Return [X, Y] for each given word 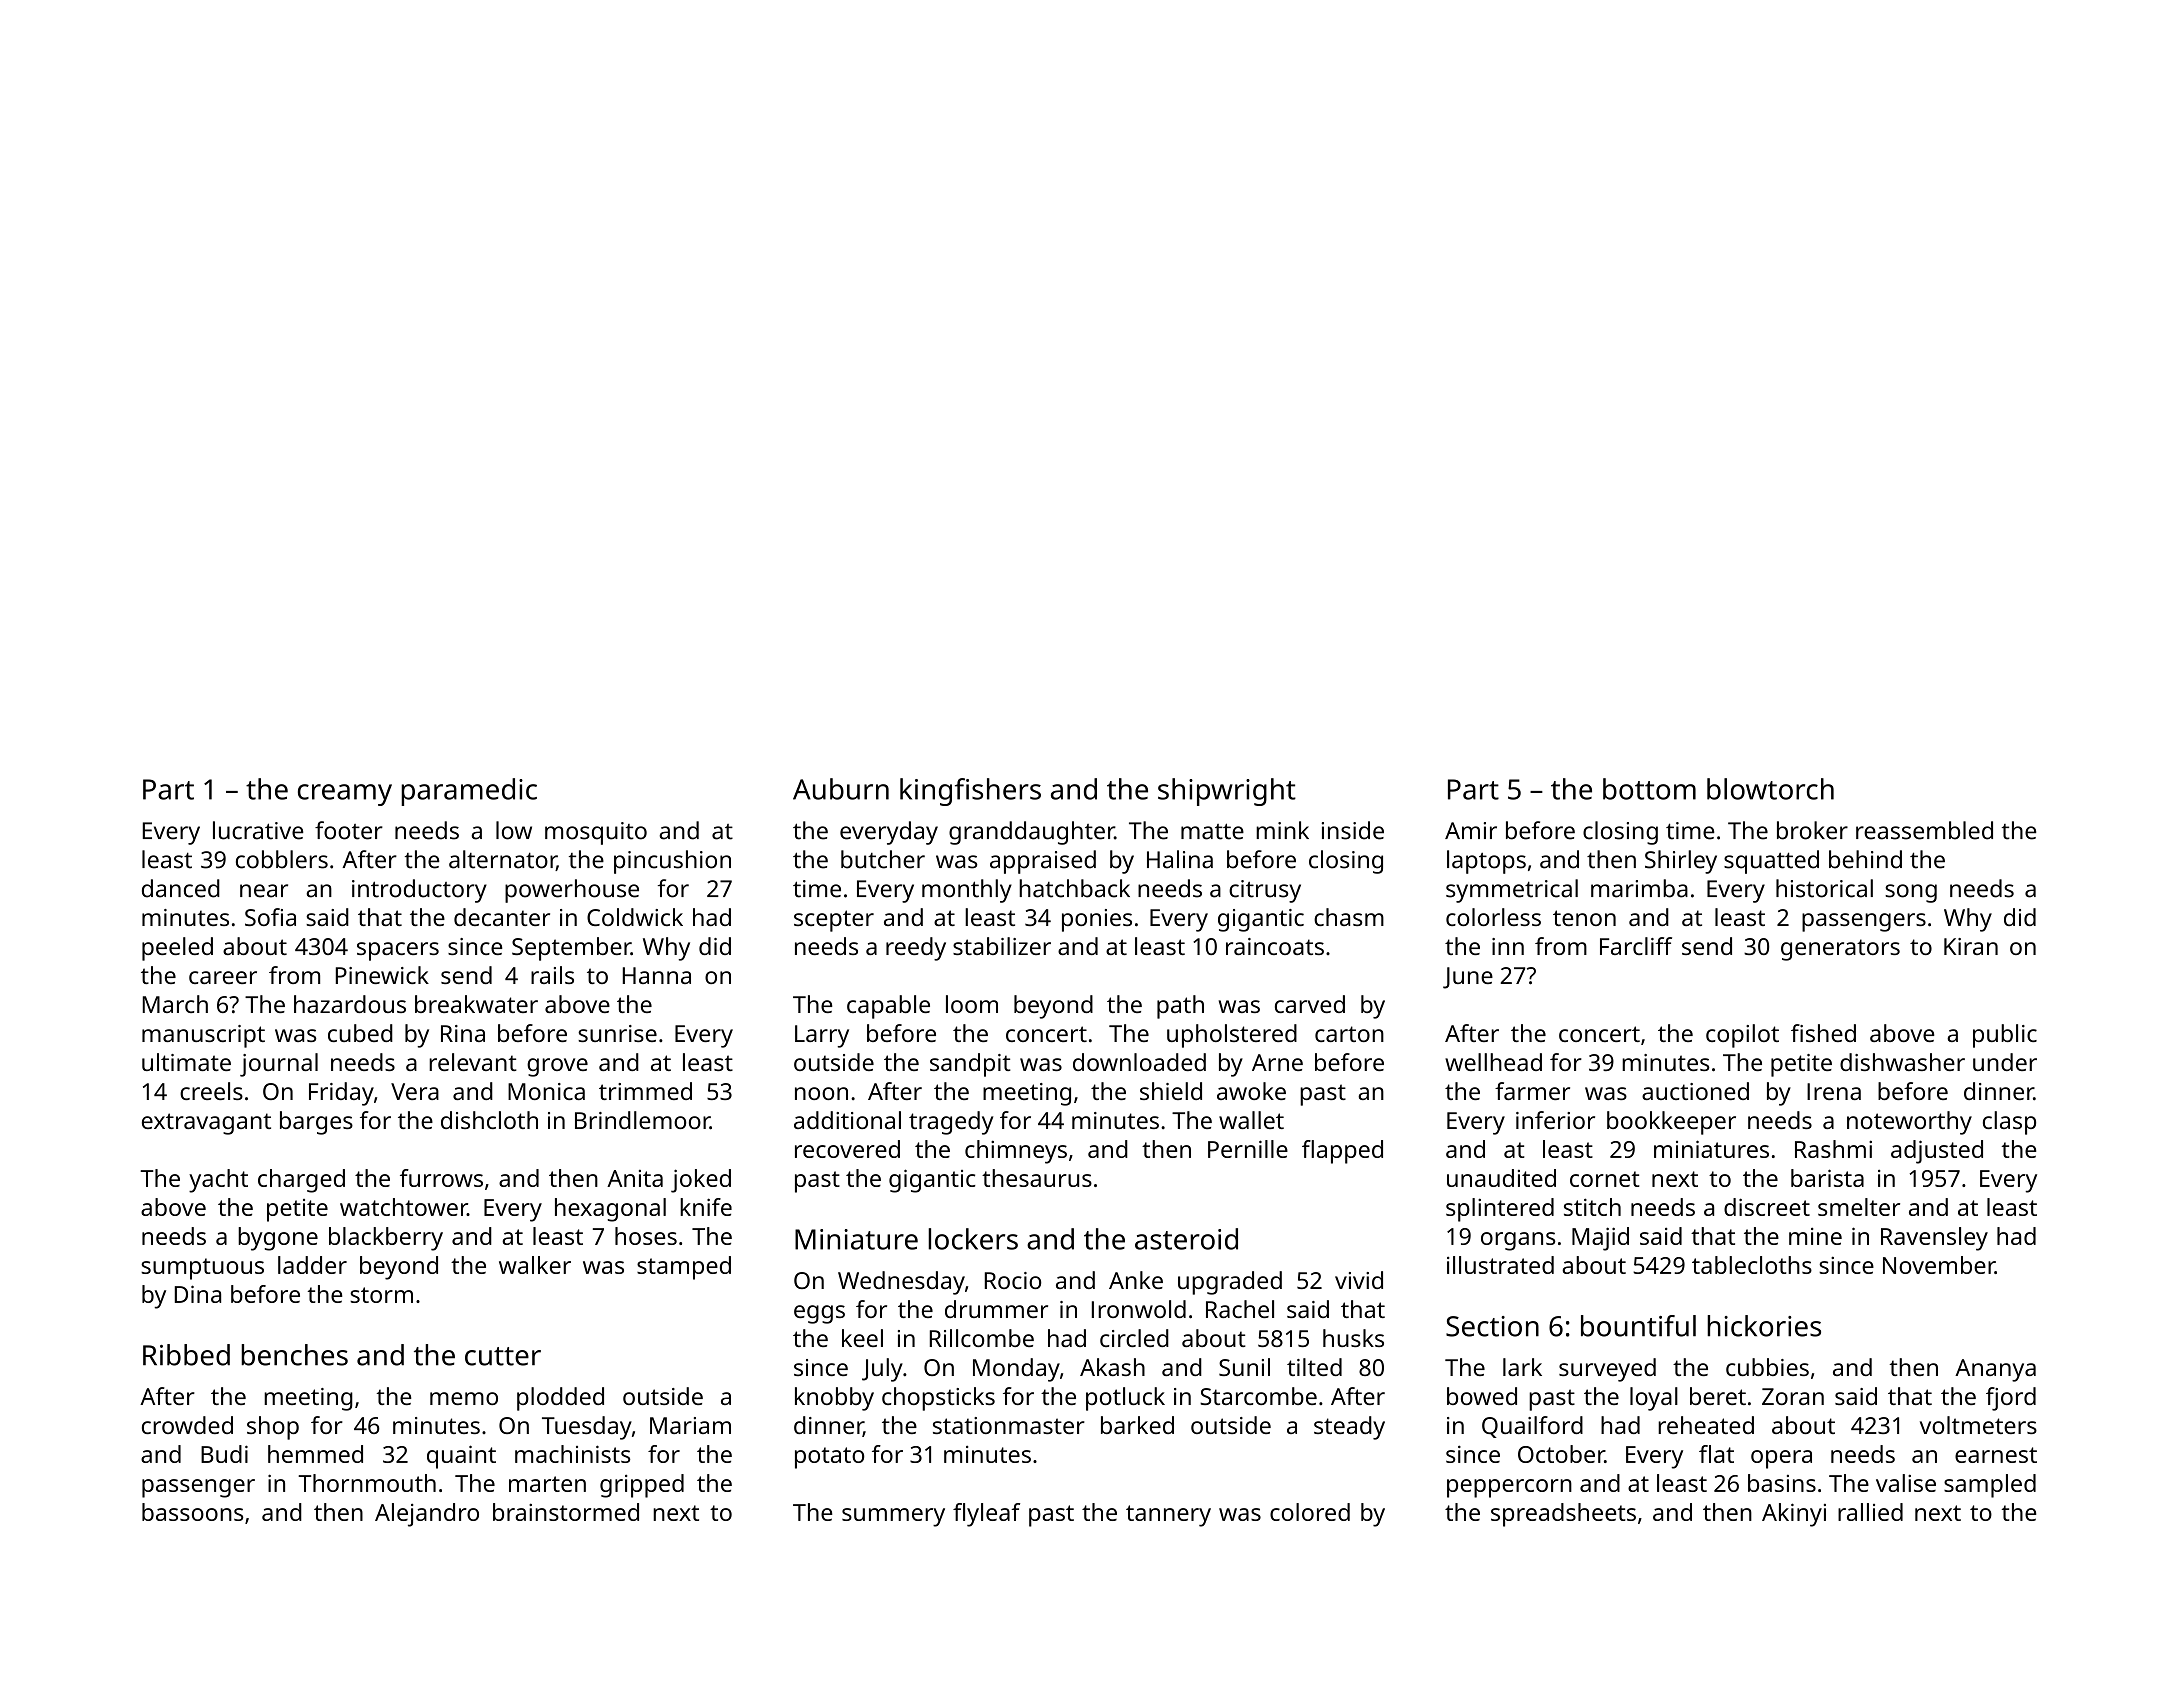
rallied [1870, 1512]
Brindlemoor [642, 1120]
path [1180, 1007]
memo [464, 1398]
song [1911, 893]
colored [1310, 1512]
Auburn [841, 789]
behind [1865, 859]
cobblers [282, 859]
